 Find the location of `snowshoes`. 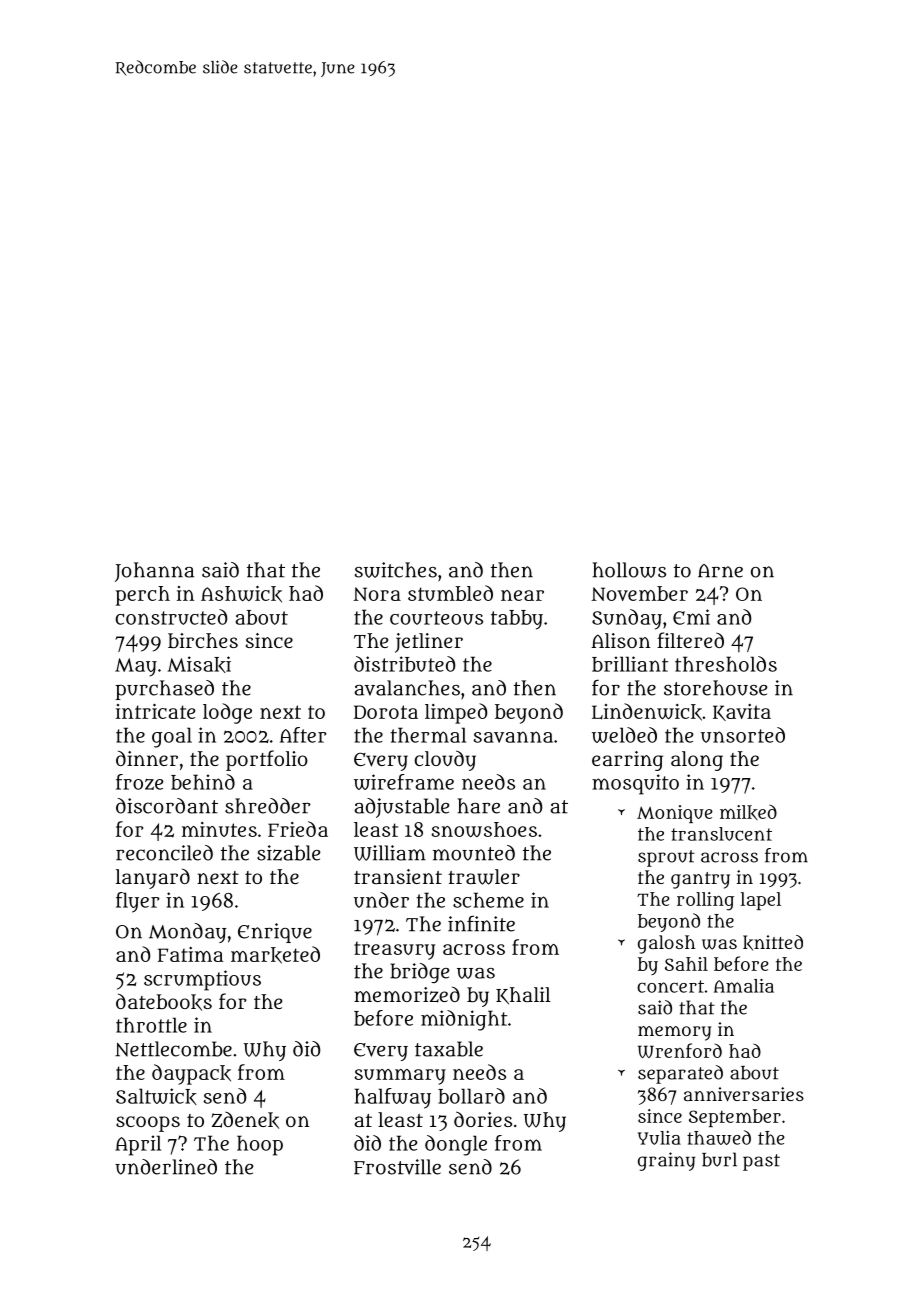

snowshoes is located at coordinates (484, 829).
